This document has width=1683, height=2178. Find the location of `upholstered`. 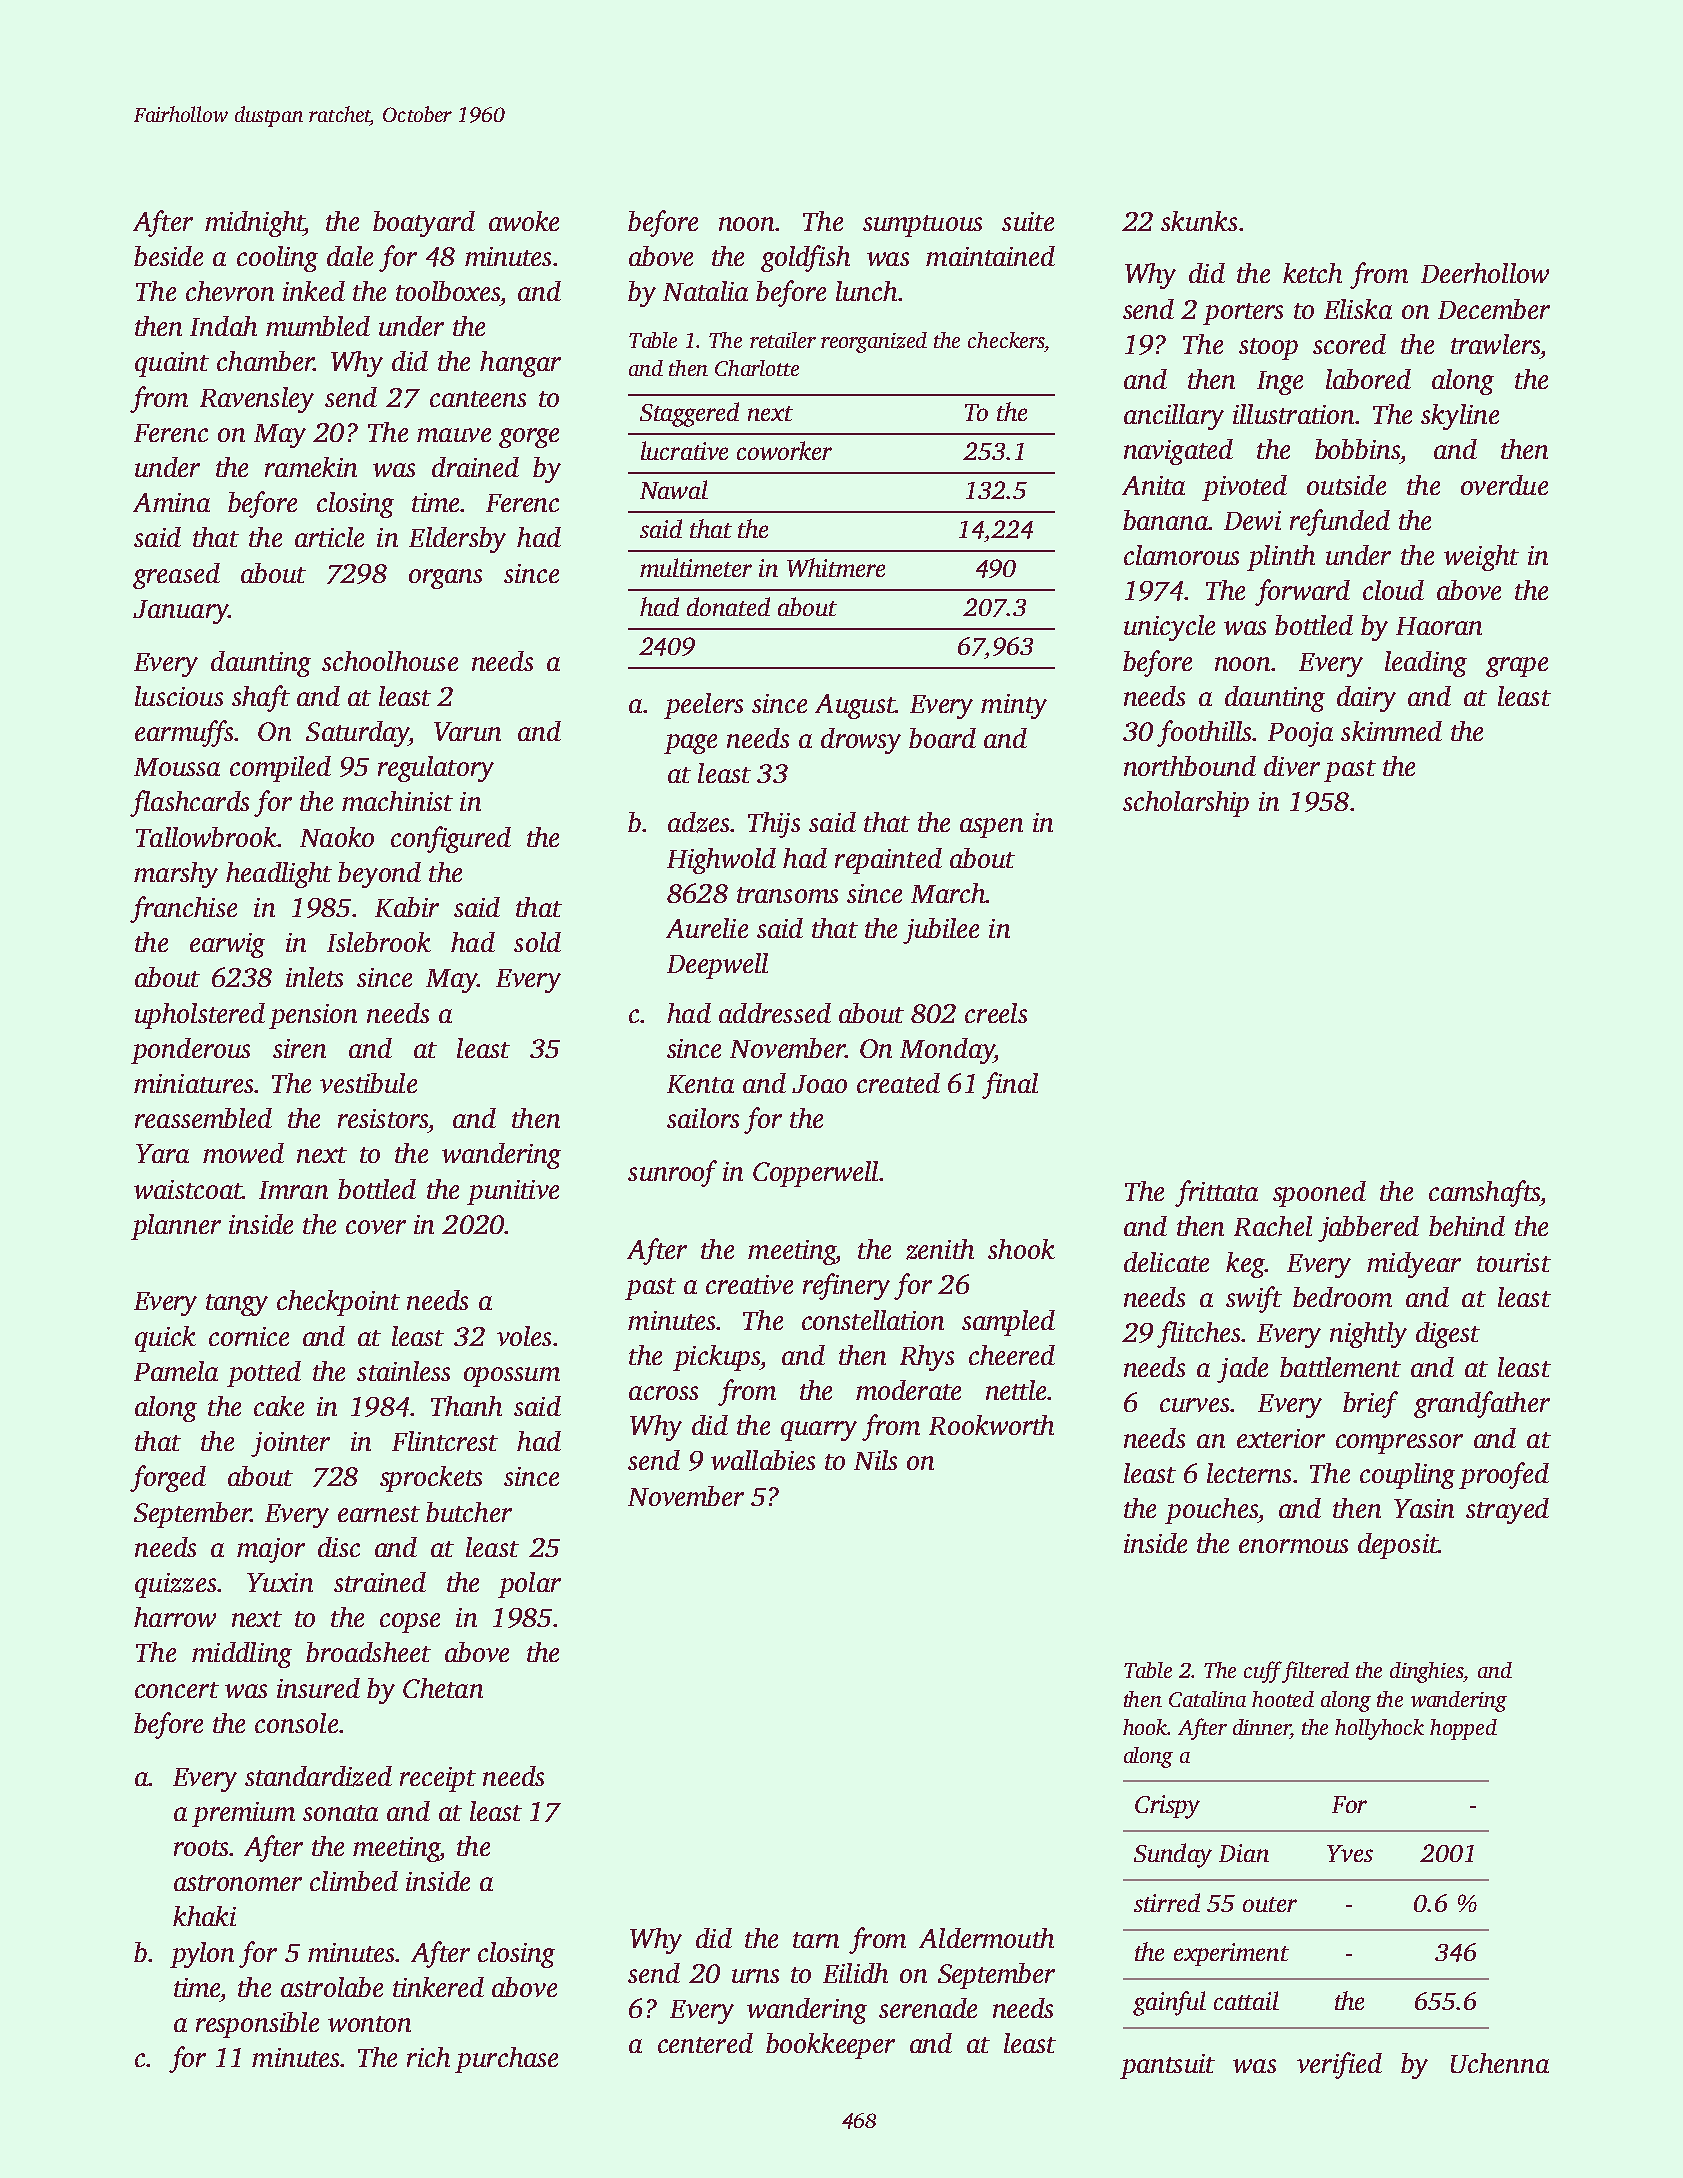

upholstered is located at coordinates (200, 1016).
